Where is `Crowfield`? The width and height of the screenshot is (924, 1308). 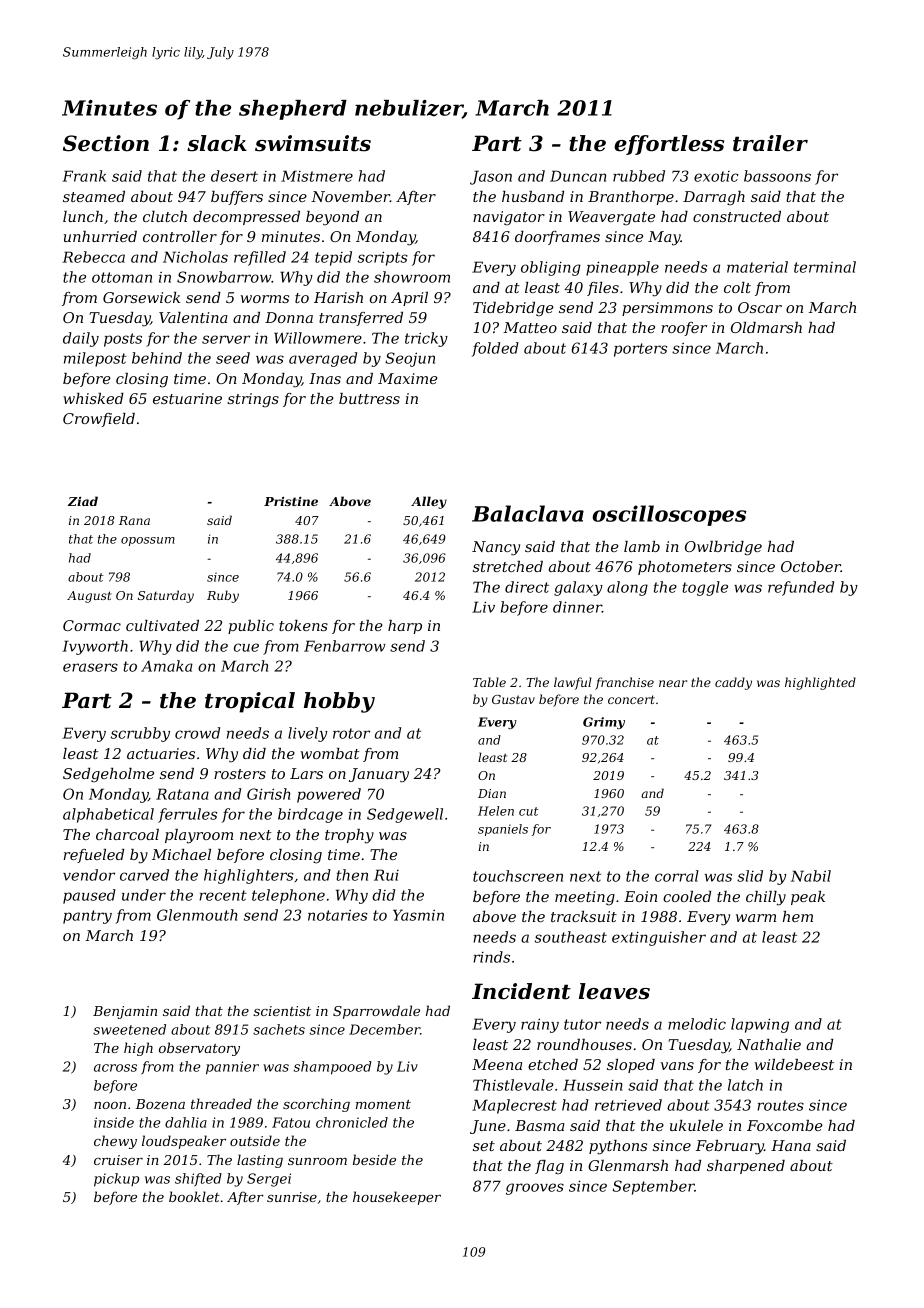 Crowfield is located at coordinates (99, 420).
